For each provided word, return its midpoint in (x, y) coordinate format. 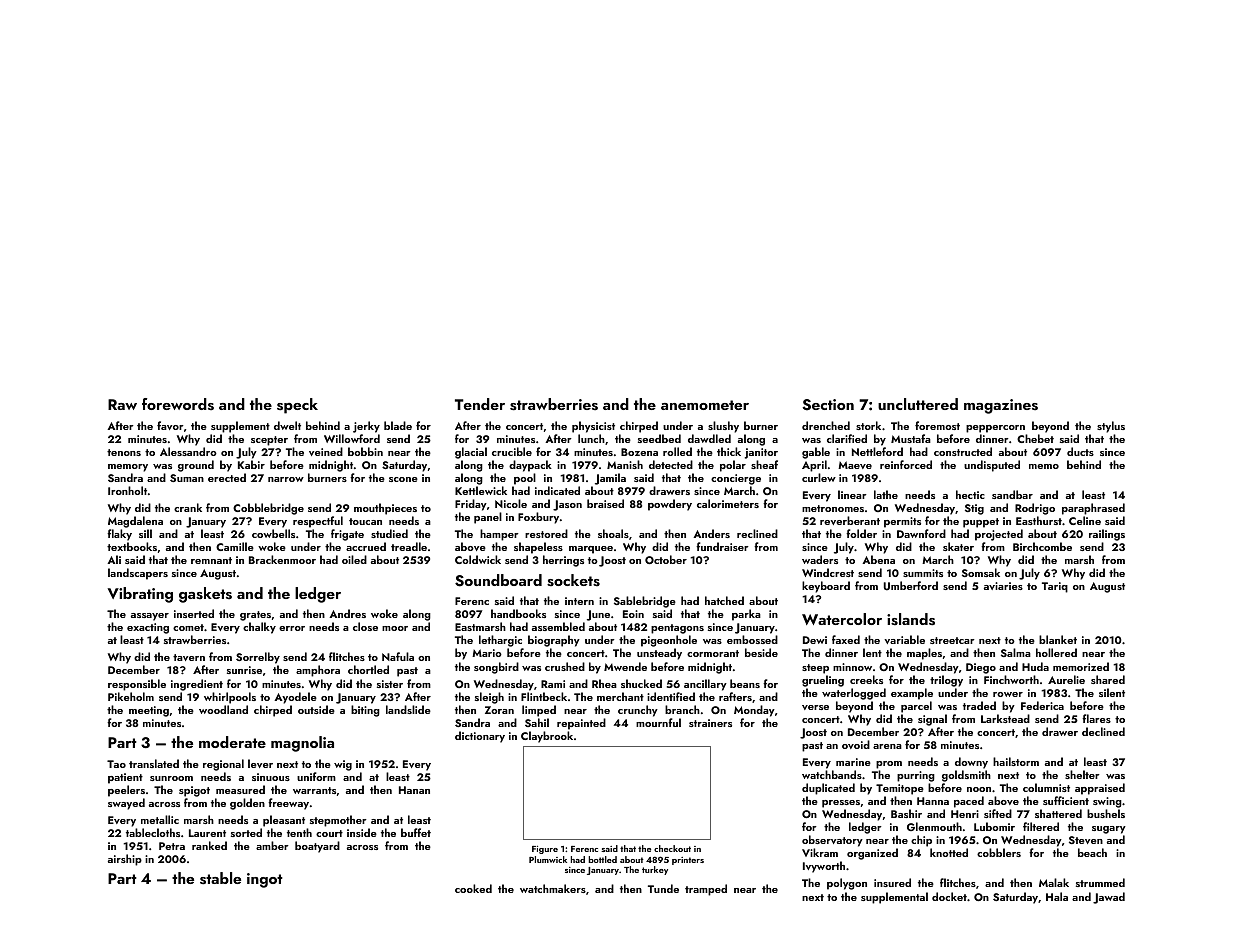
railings (1107, 535)
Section (828, 405)
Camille (235, 546)
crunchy (638, 711)
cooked (473, 888)
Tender (480, 404)
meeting (149, 711)
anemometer (705, 405)
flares (1096, 718)
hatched (724, 600)
